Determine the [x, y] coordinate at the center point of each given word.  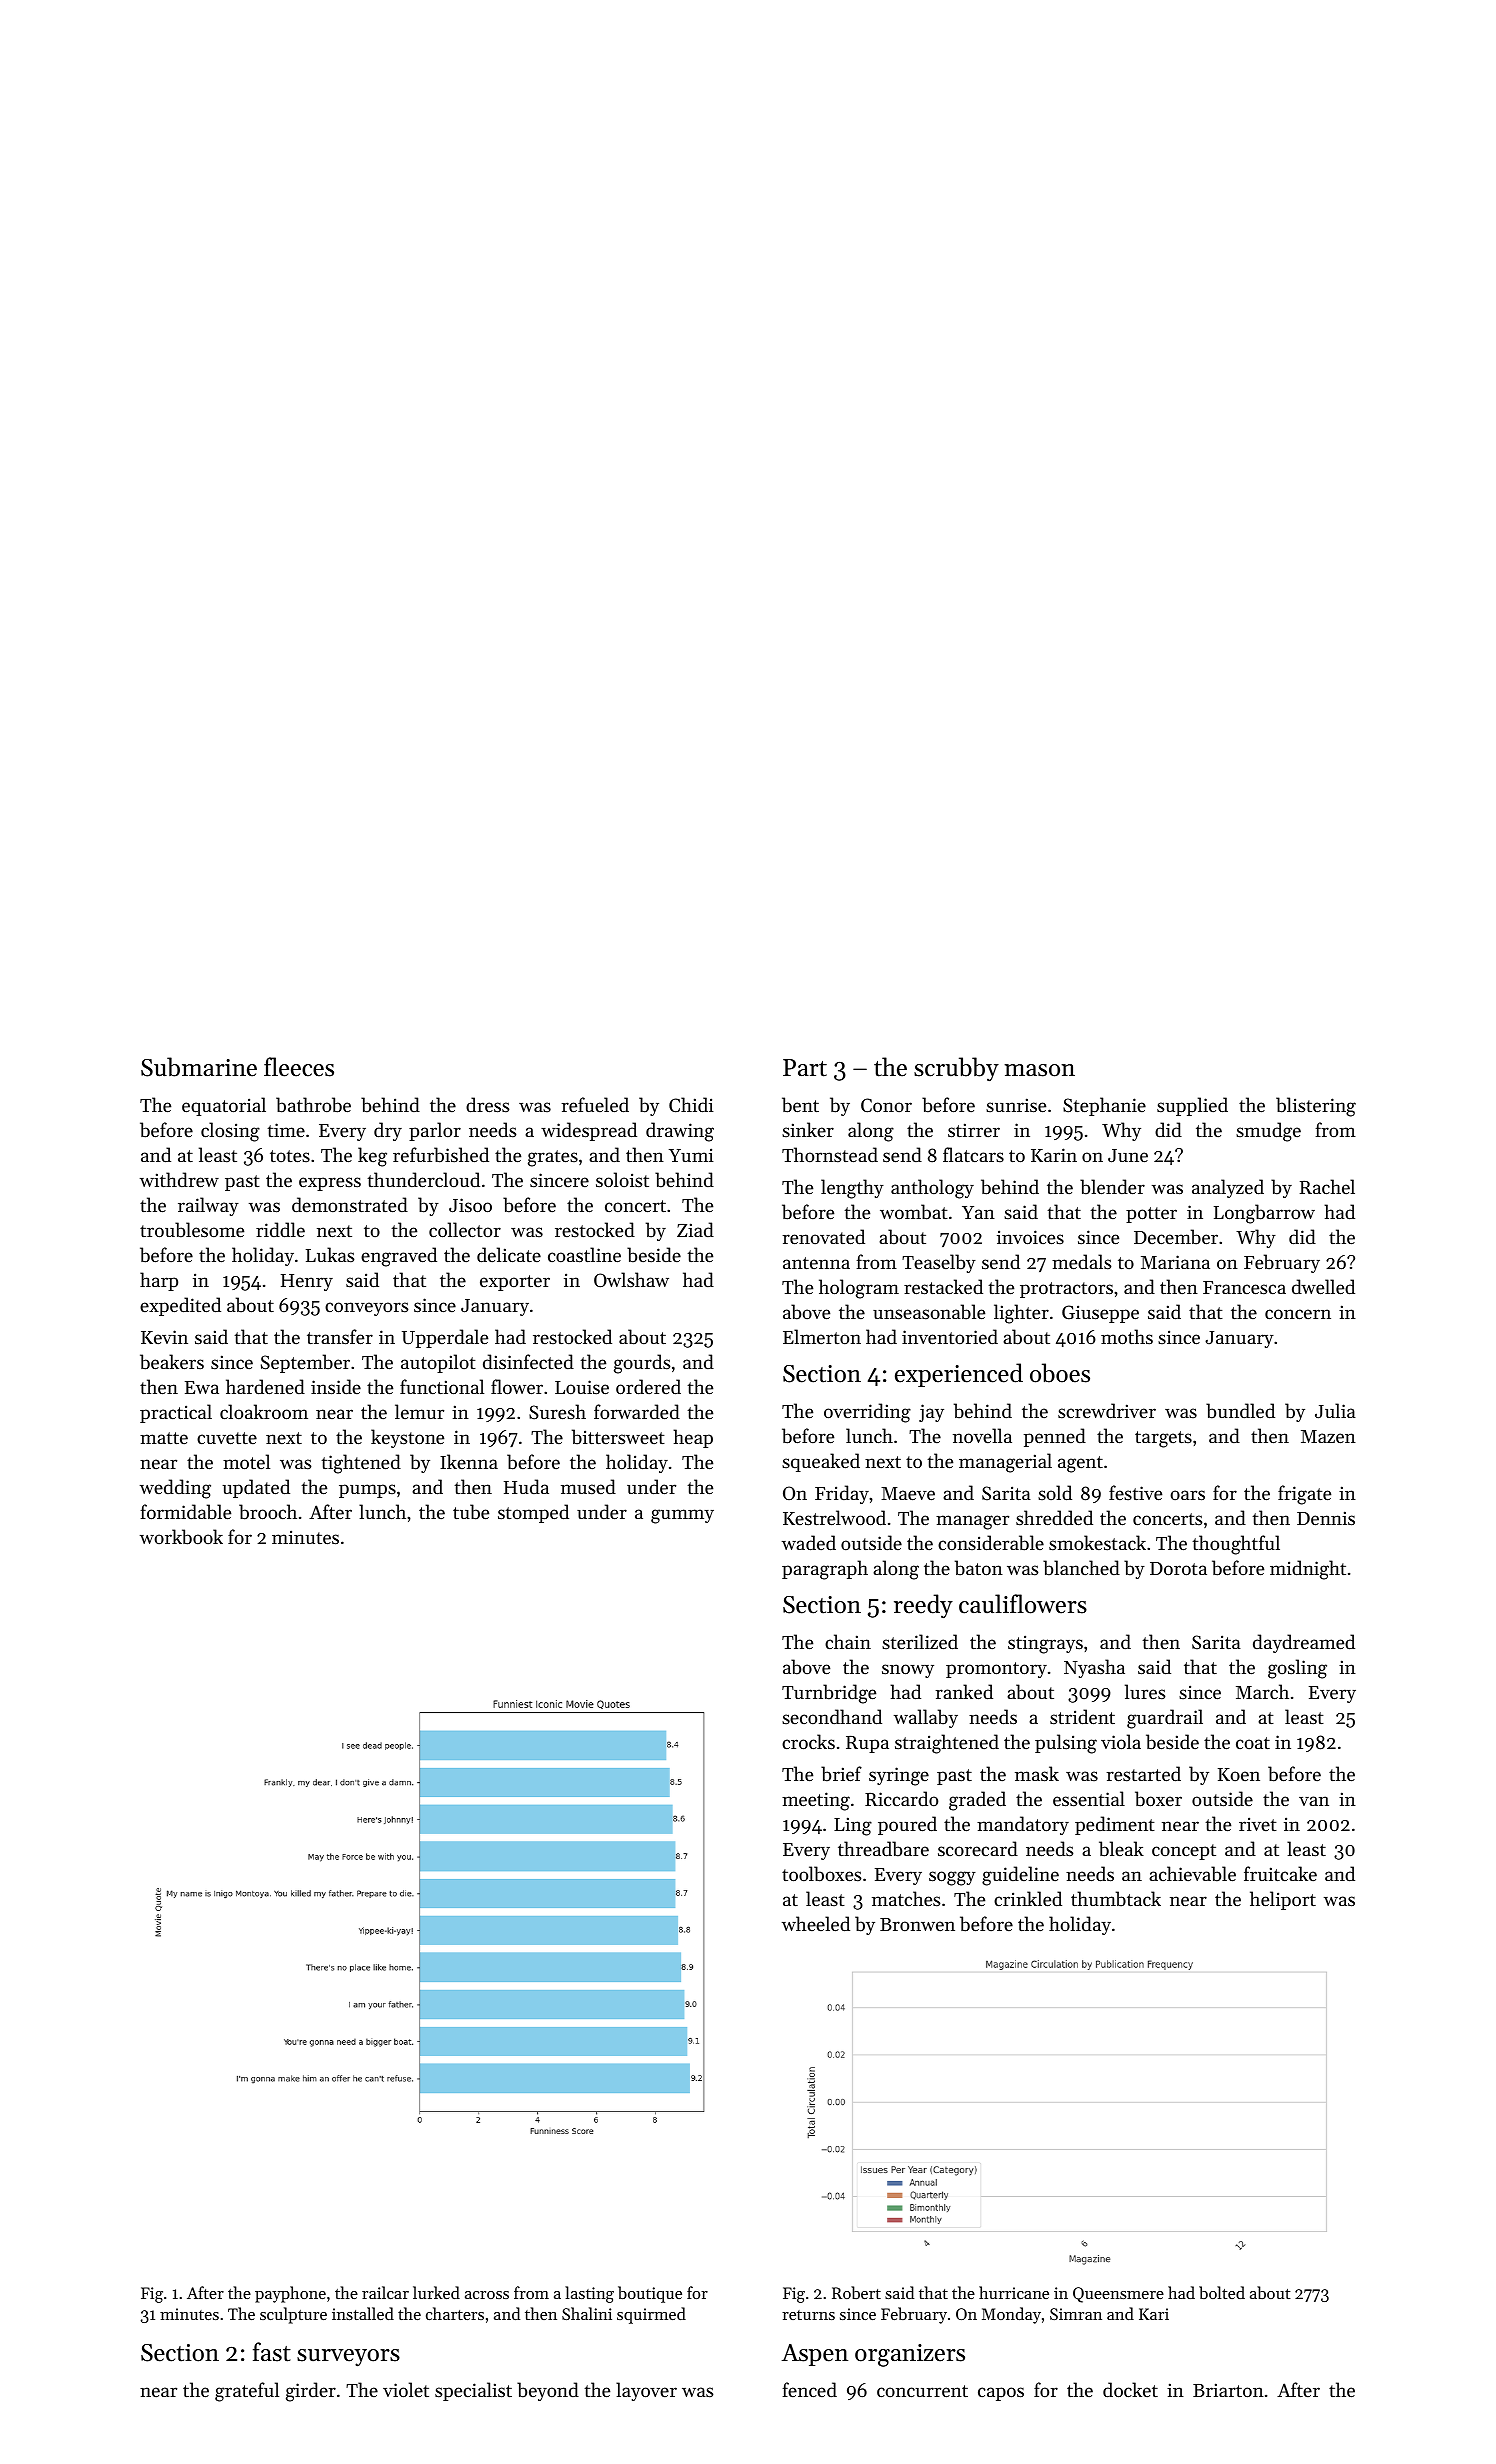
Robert [856, 2292]
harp [159, 1281]
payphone [290, 2294]
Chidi [691, 1105]
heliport [1283, 1900]
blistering [1316, 1107]
